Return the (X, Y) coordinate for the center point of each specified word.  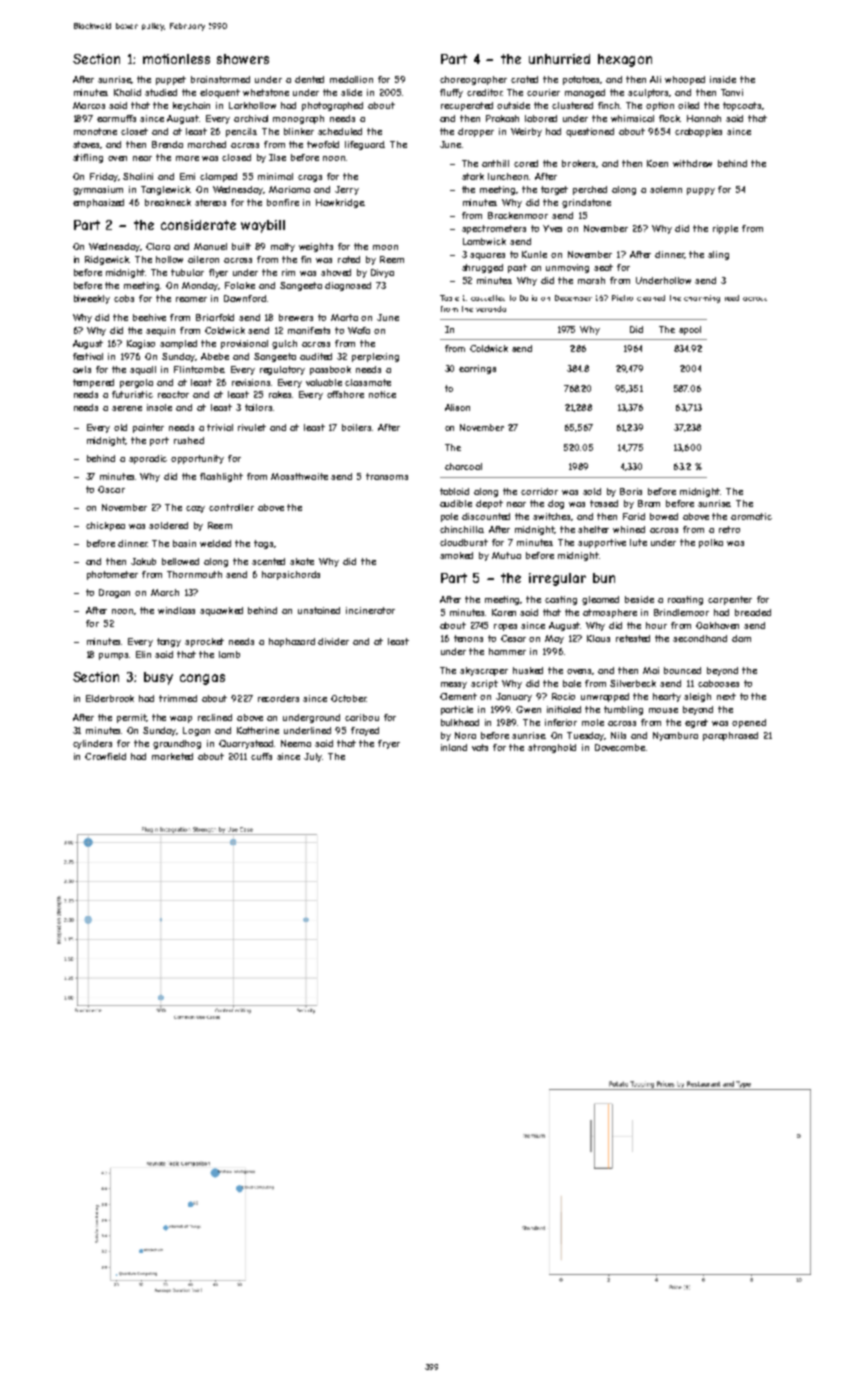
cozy (195, 509)
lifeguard (365, 145)
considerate (198, 225)
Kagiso (141, 344)
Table (449, 298)
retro (729, 529)
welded (215, 543)
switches (552, 517)
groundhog (177, 744)
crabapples (698, 132)
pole (449, 517)
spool (690, 330)
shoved (336, 272)
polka (711, 543)
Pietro (622, 298)
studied (161, 92)
